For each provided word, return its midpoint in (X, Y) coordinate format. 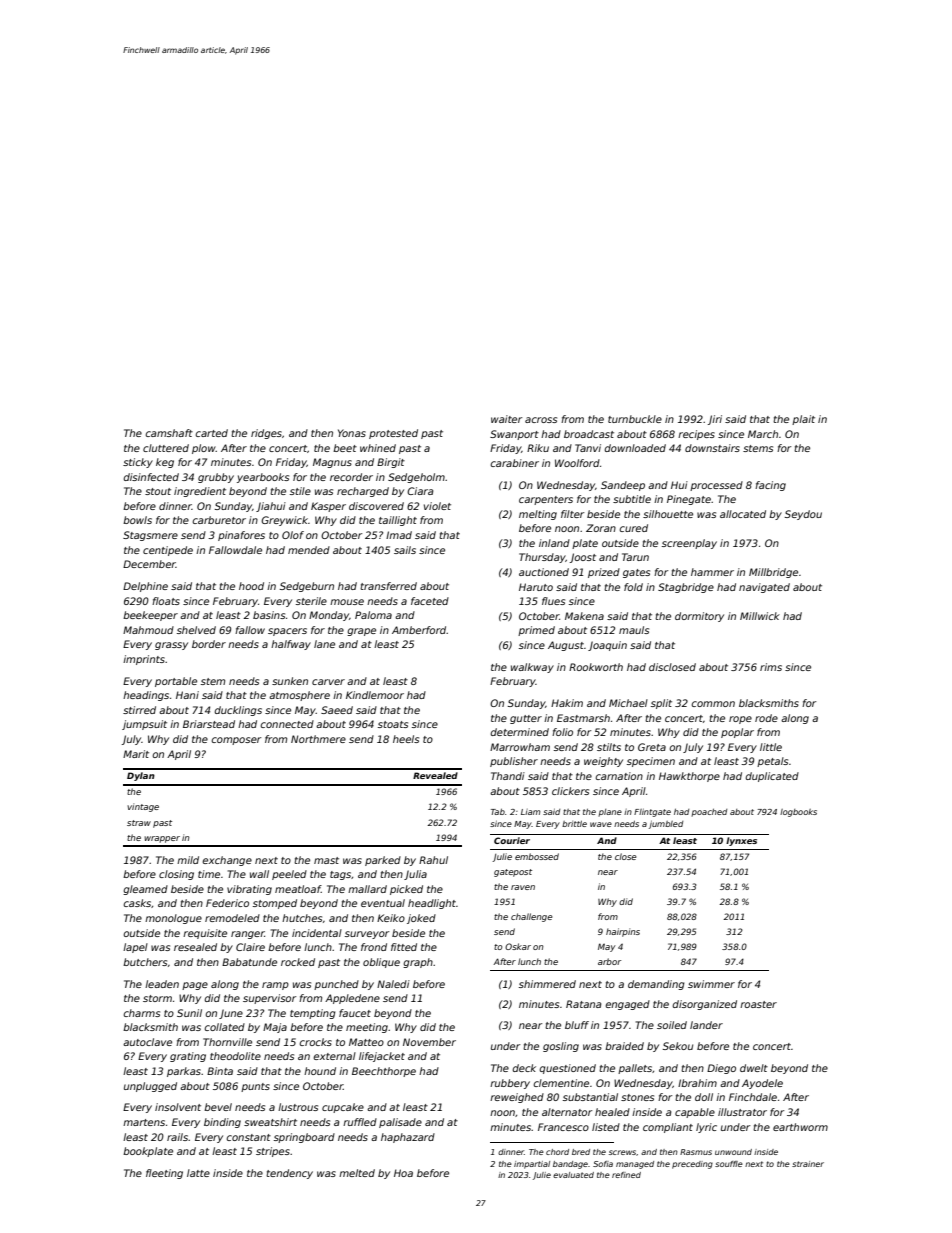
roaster (758, 1004)
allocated (743, 514)
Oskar (518, 946)
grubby (216, 478)
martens (144, 1122)
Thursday (542, 558)
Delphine (145, 587)
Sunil (189, 1013)
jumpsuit (144, 725)
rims (771, 667)
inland (554, 543)
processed (716, 486)
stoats (393, 724)
